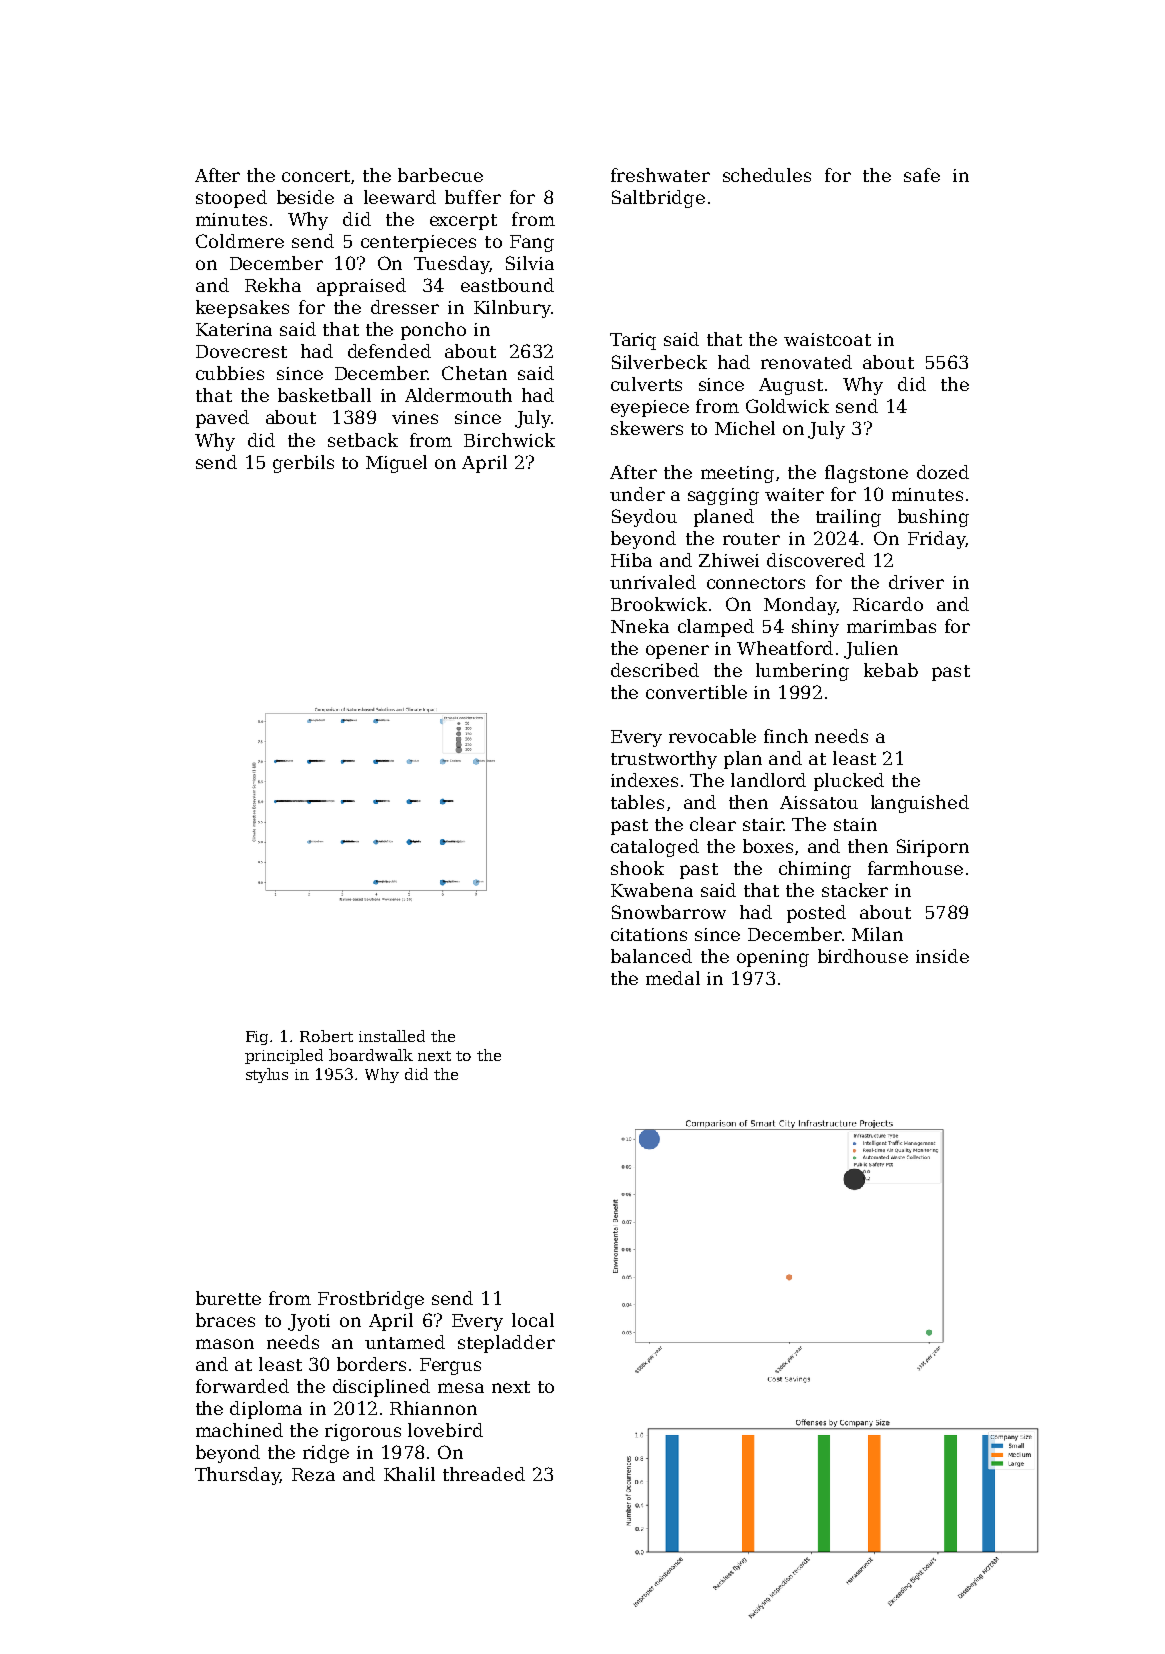 This screenshot has width=1165, height=1654. I want to click on Seydou, so click(644, 518).
